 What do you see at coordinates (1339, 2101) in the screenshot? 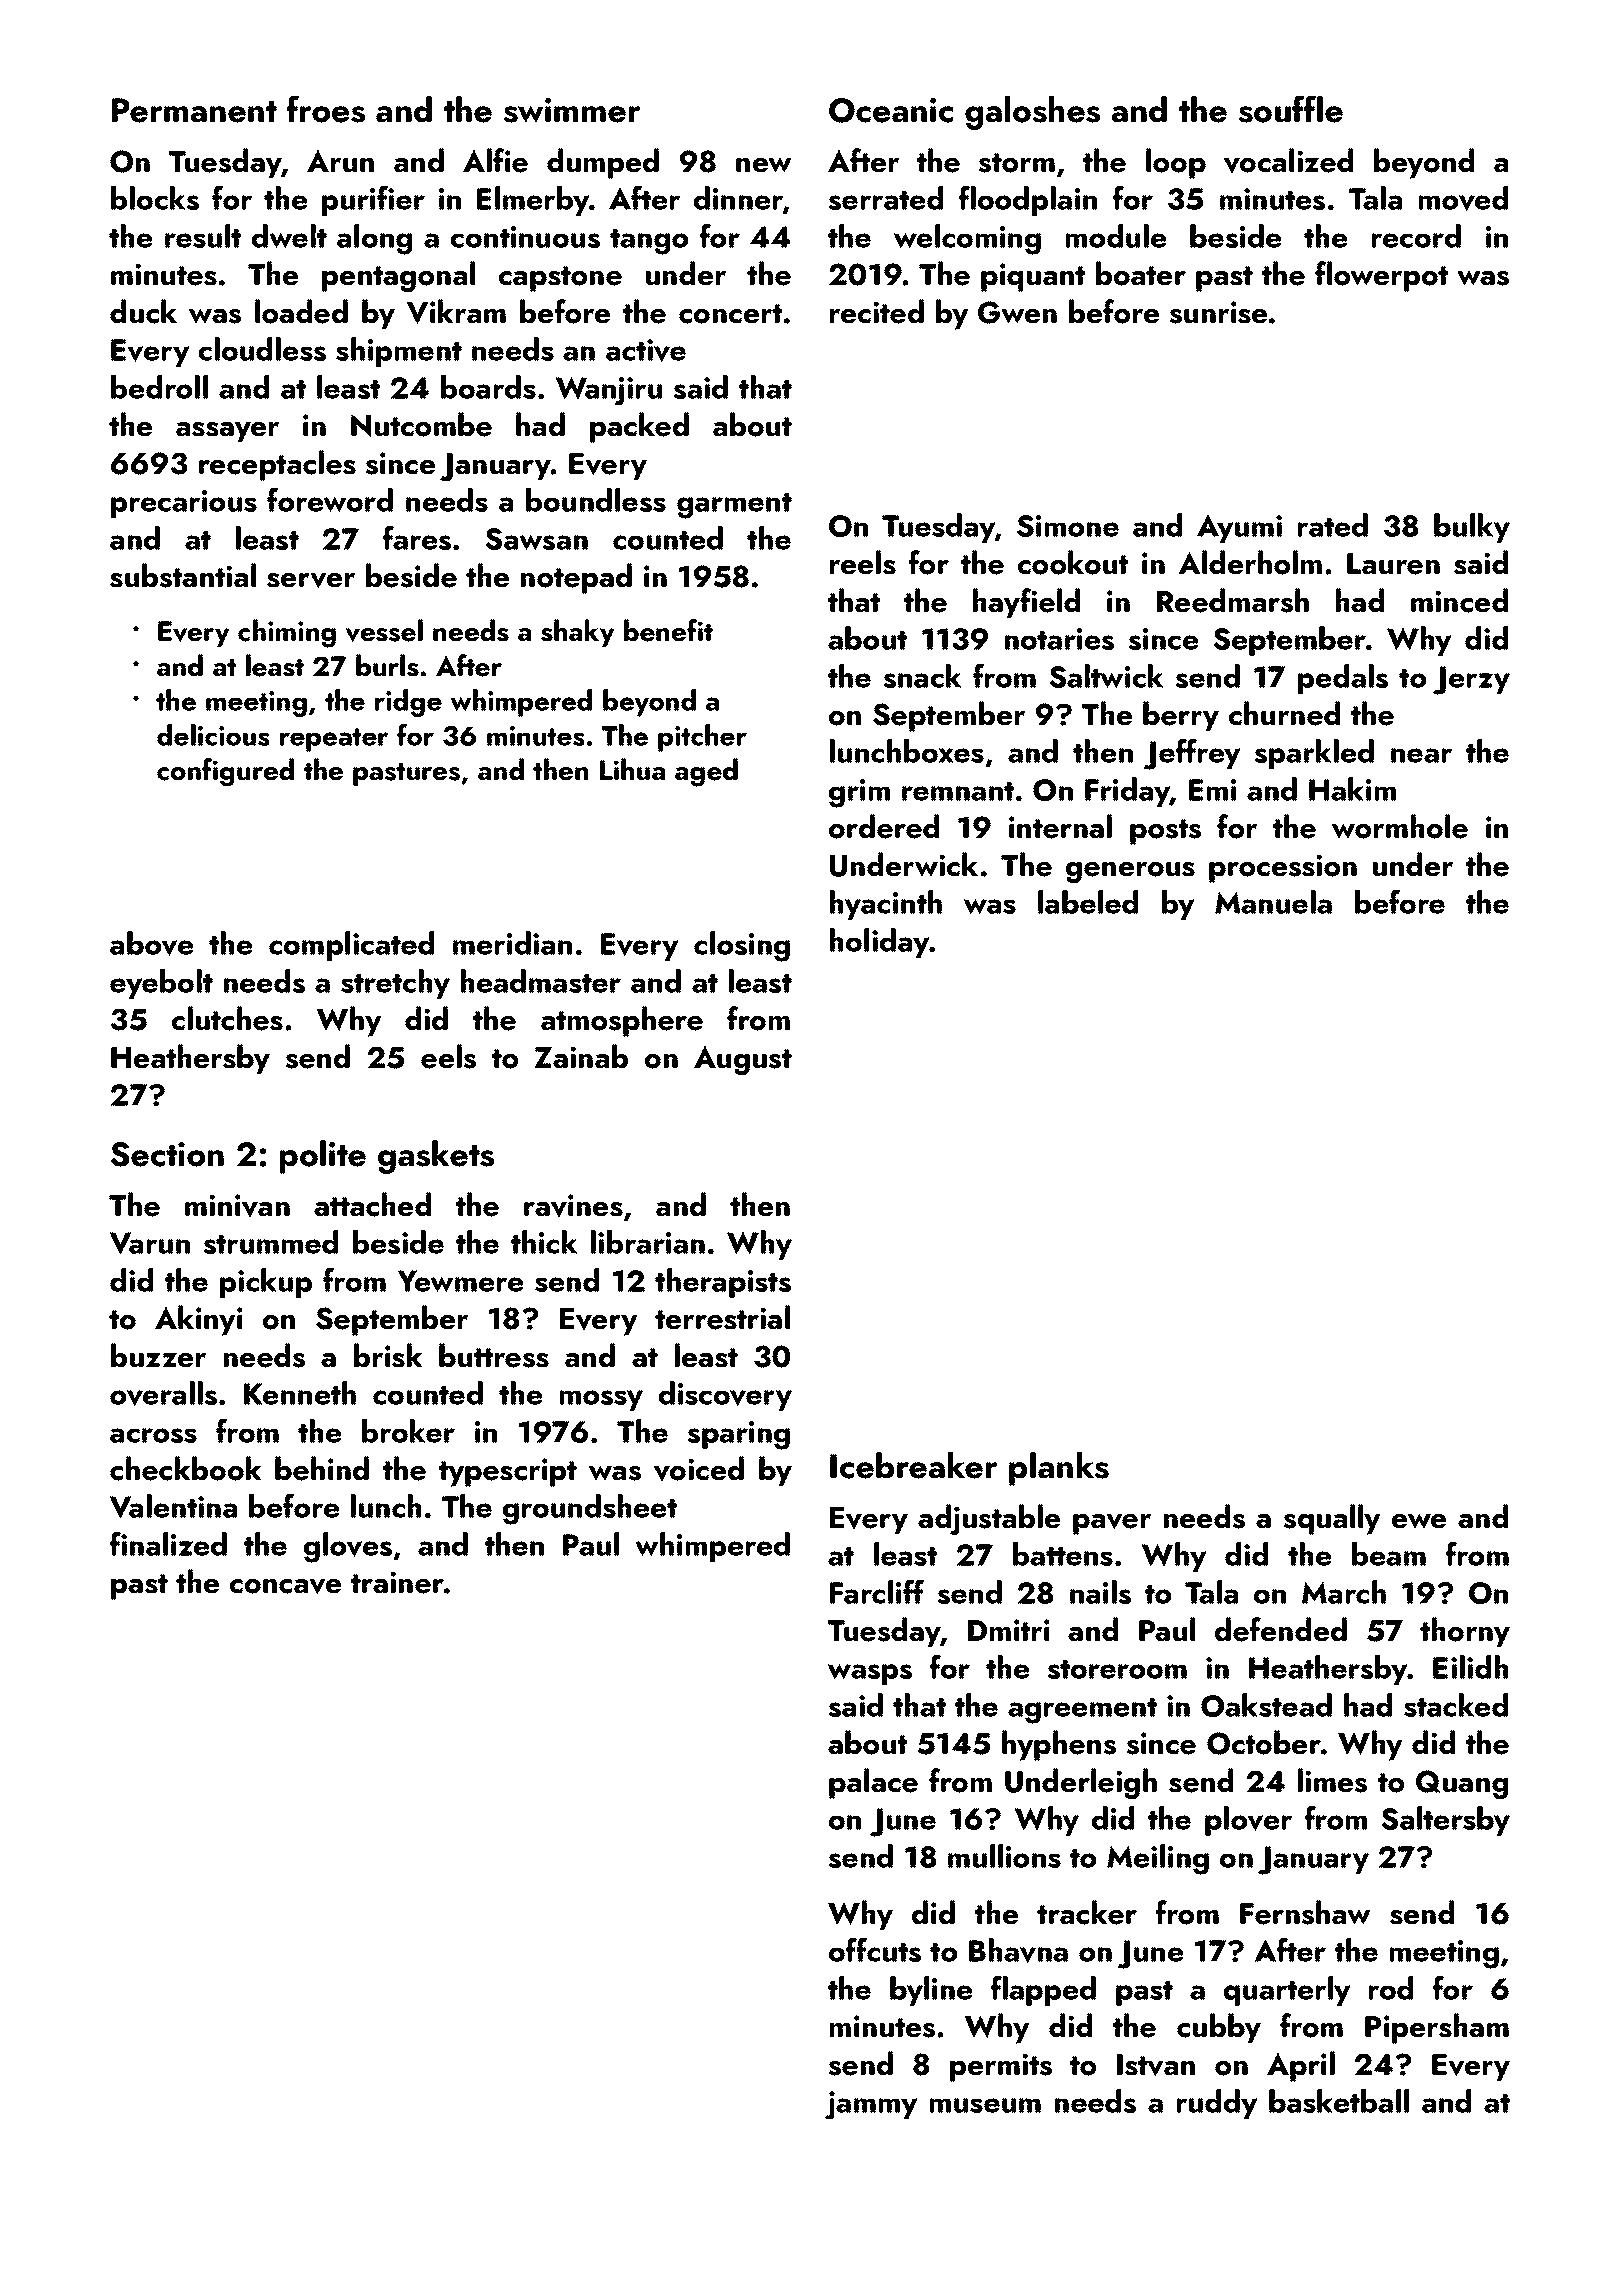
I see `basketball` at bounding box center [1339, 2101].
